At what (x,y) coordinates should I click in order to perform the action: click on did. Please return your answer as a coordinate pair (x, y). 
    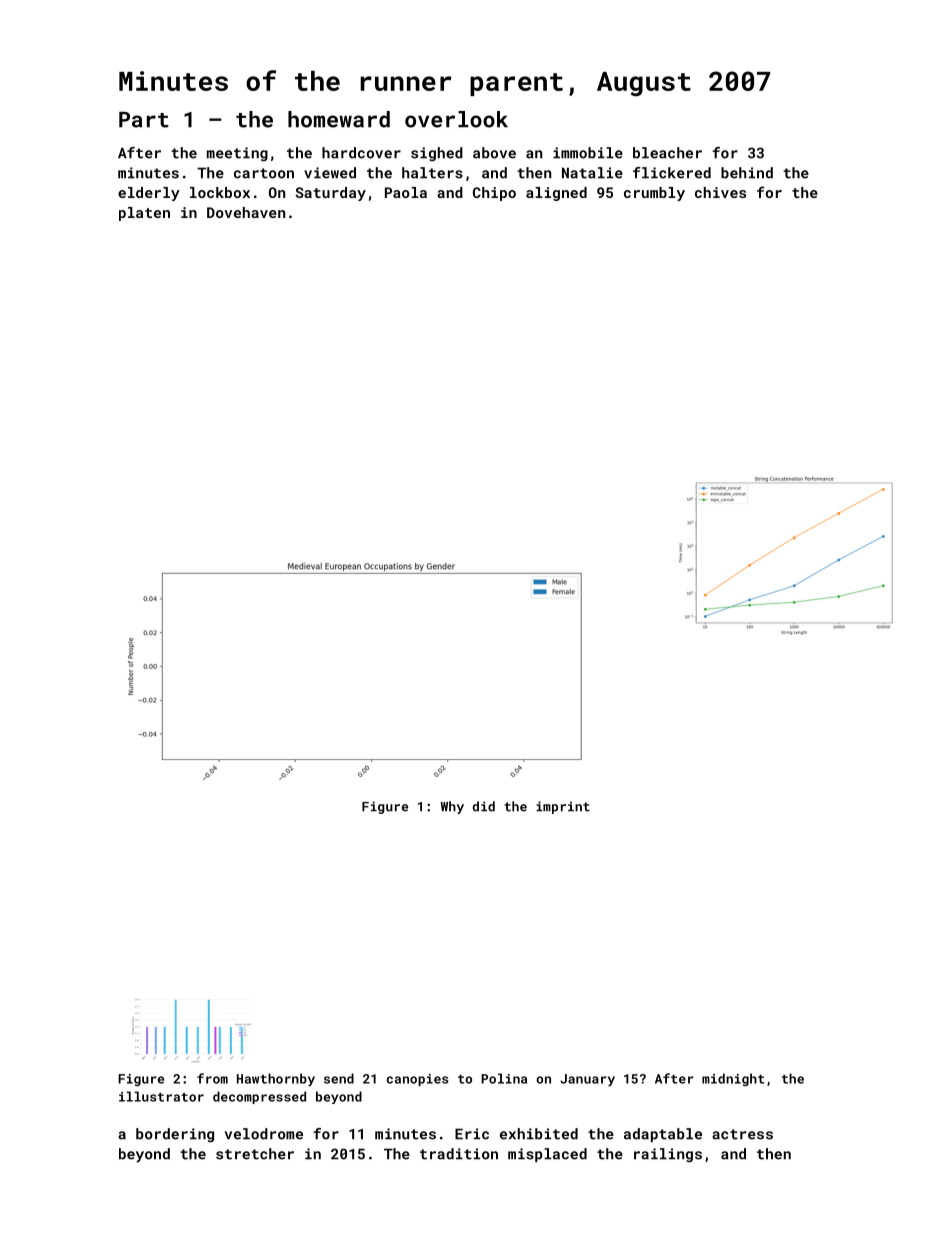
    Looking at the image, I should click on (483, 806).
